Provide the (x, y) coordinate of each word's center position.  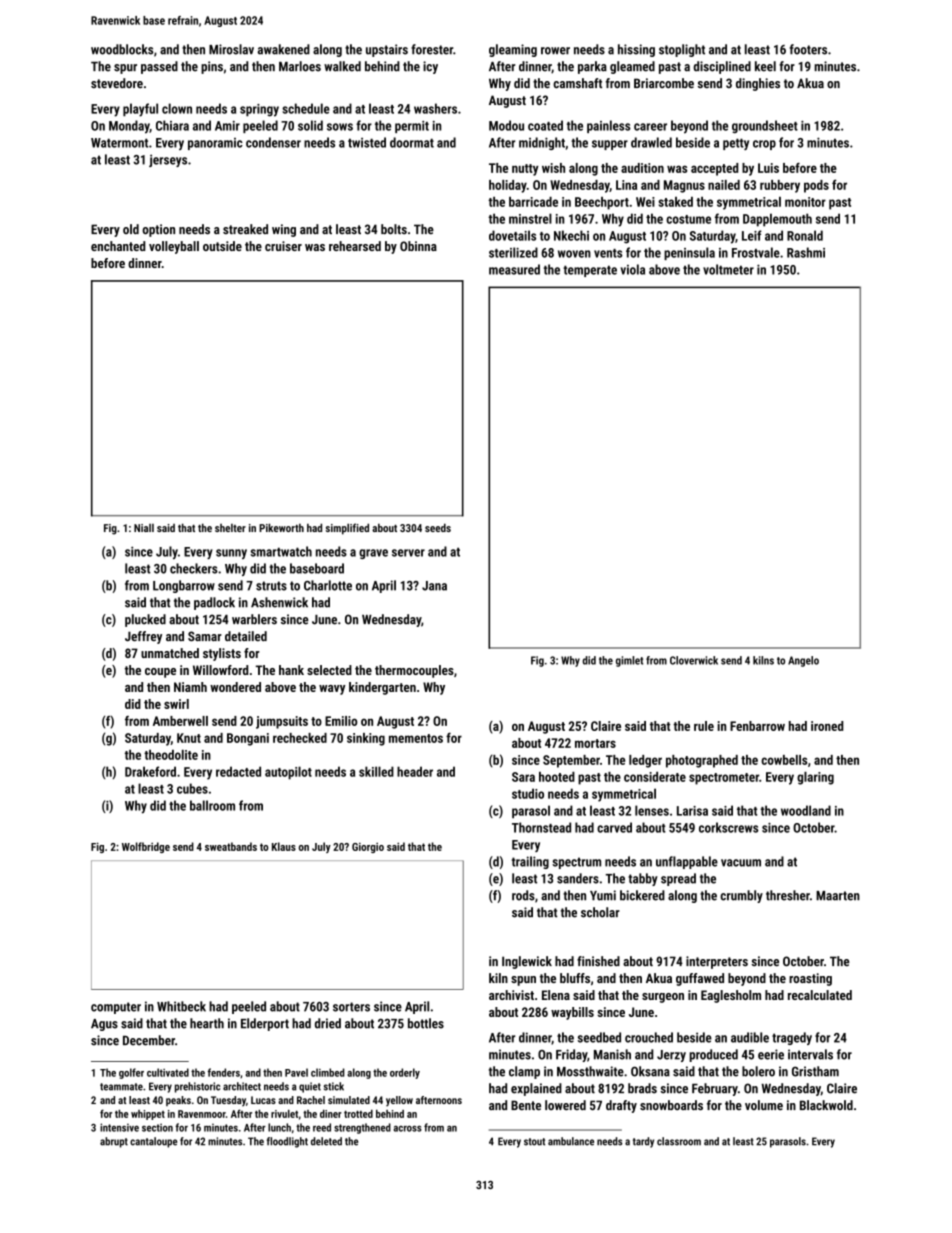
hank (291, 670)
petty (736, 144)
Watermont (119, 143)
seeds (438, 527)
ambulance (571, 1141)
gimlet (629, 661)
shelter (230, 528)
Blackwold (826, 1105)
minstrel (530, 218)
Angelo (803, 661)
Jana (434, 586)
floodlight (287, 1142)
